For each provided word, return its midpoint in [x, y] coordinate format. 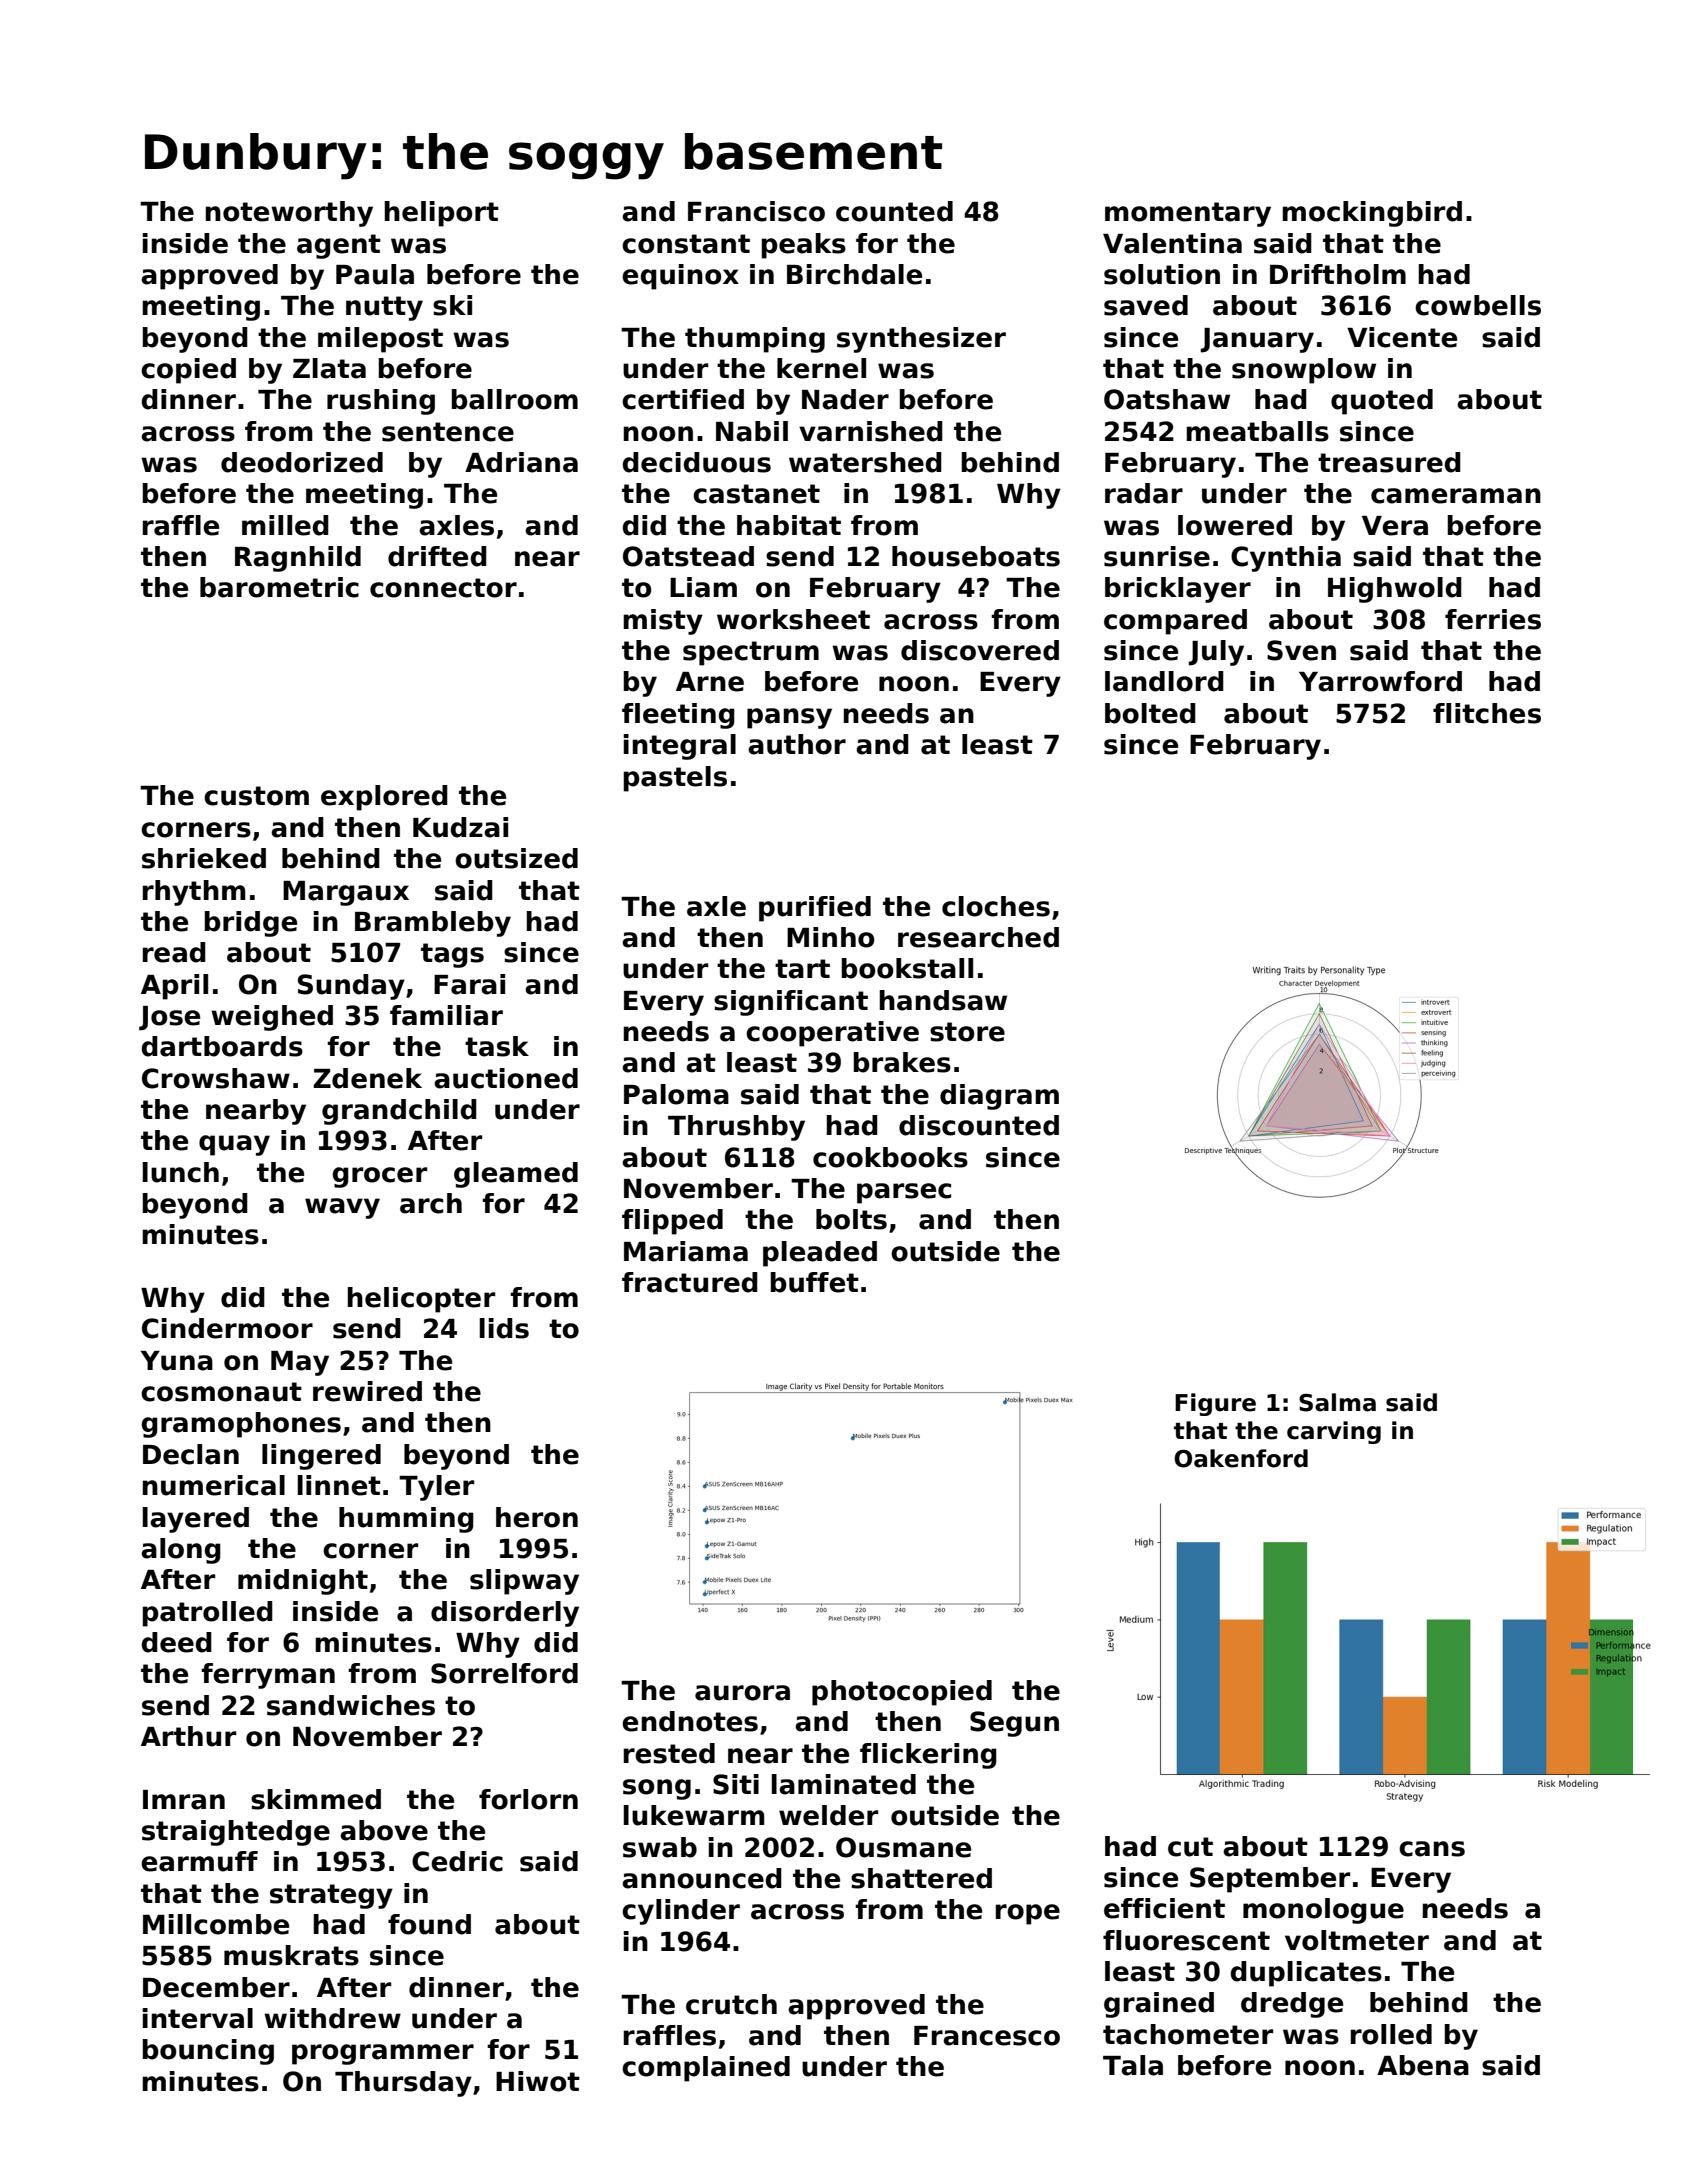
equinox [680, 277]
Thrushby [736, 1128]
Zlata [329, 368]
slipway [524, 1582]
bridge [251, 924]
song [657, 1789]
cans [1432, 1849]
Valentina [1172, 243]
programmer [383, 2054]
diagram [999, 1097]
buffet [815, 1282]
